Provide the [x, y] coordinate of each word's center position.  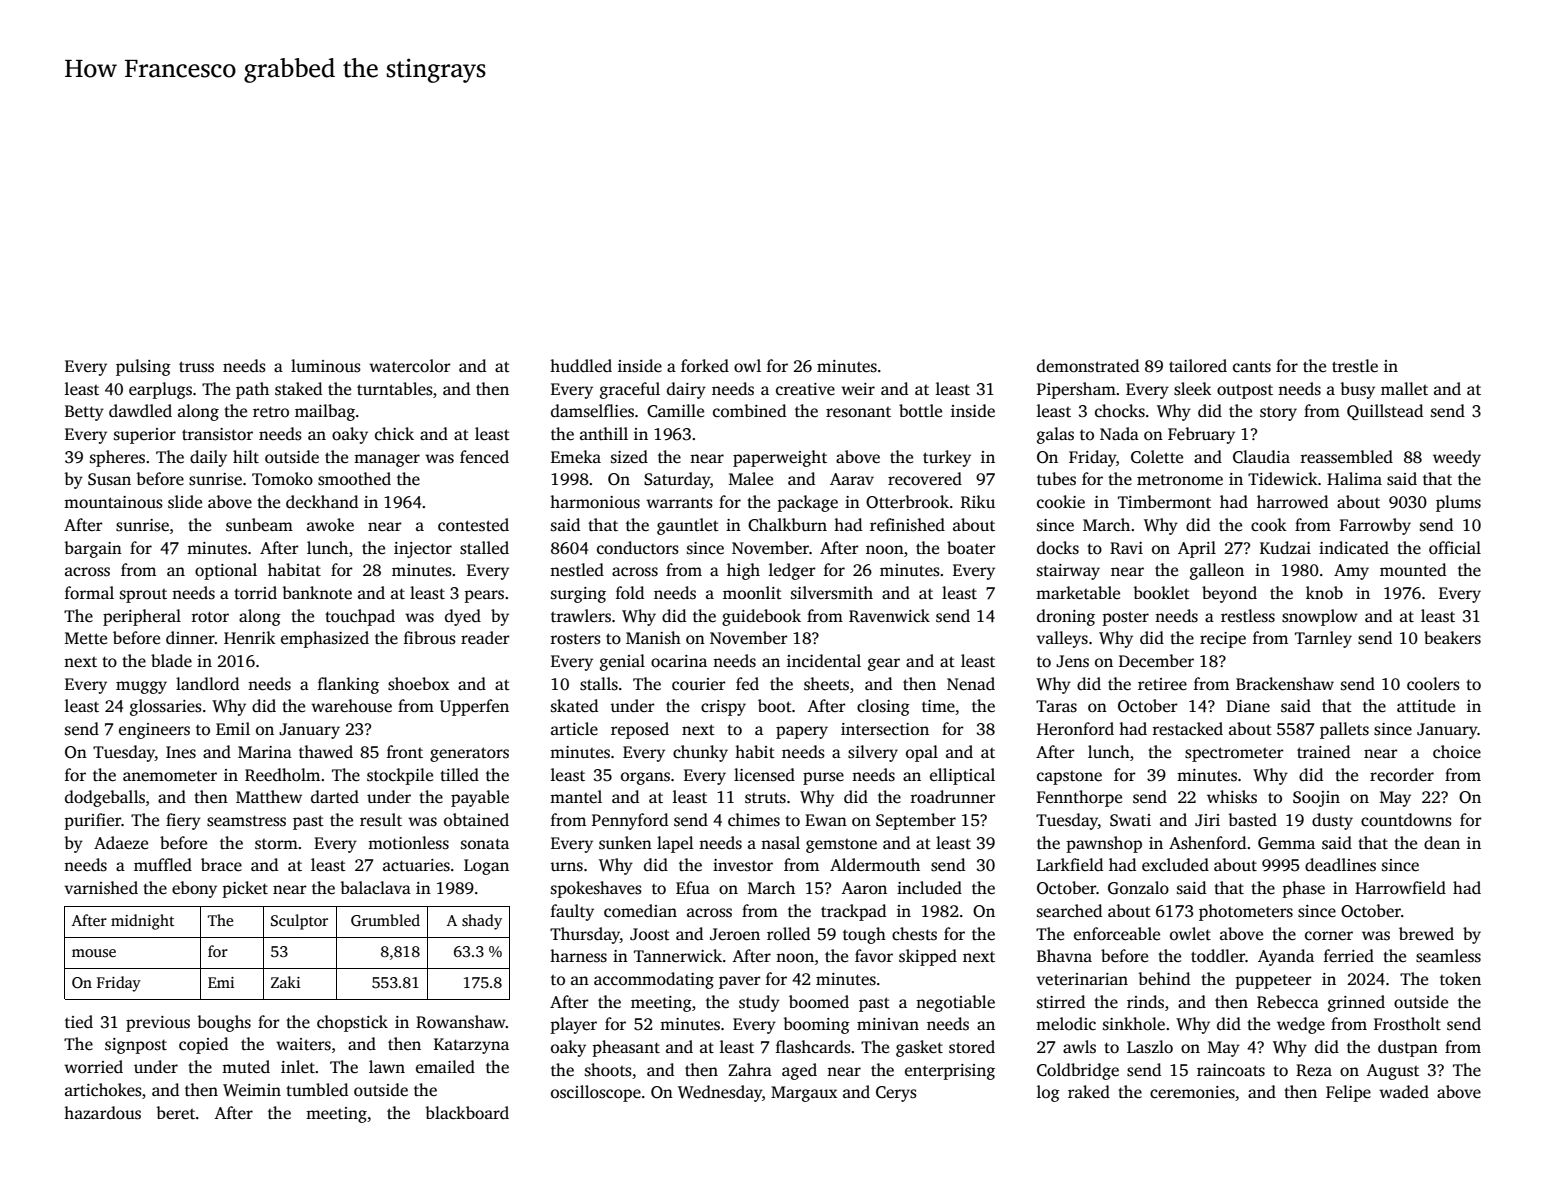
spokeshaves [596, 889]
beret [175, 1113]
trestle [1355, 366]
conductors [638, 548]
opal [922, 753]
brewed [1426, 934]
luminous [326, 366]
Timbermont [1164, 502]
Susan [109, 479]
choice [1457, 752]
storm [276, 844]
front [405, 751]
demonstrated [1088, 366]
